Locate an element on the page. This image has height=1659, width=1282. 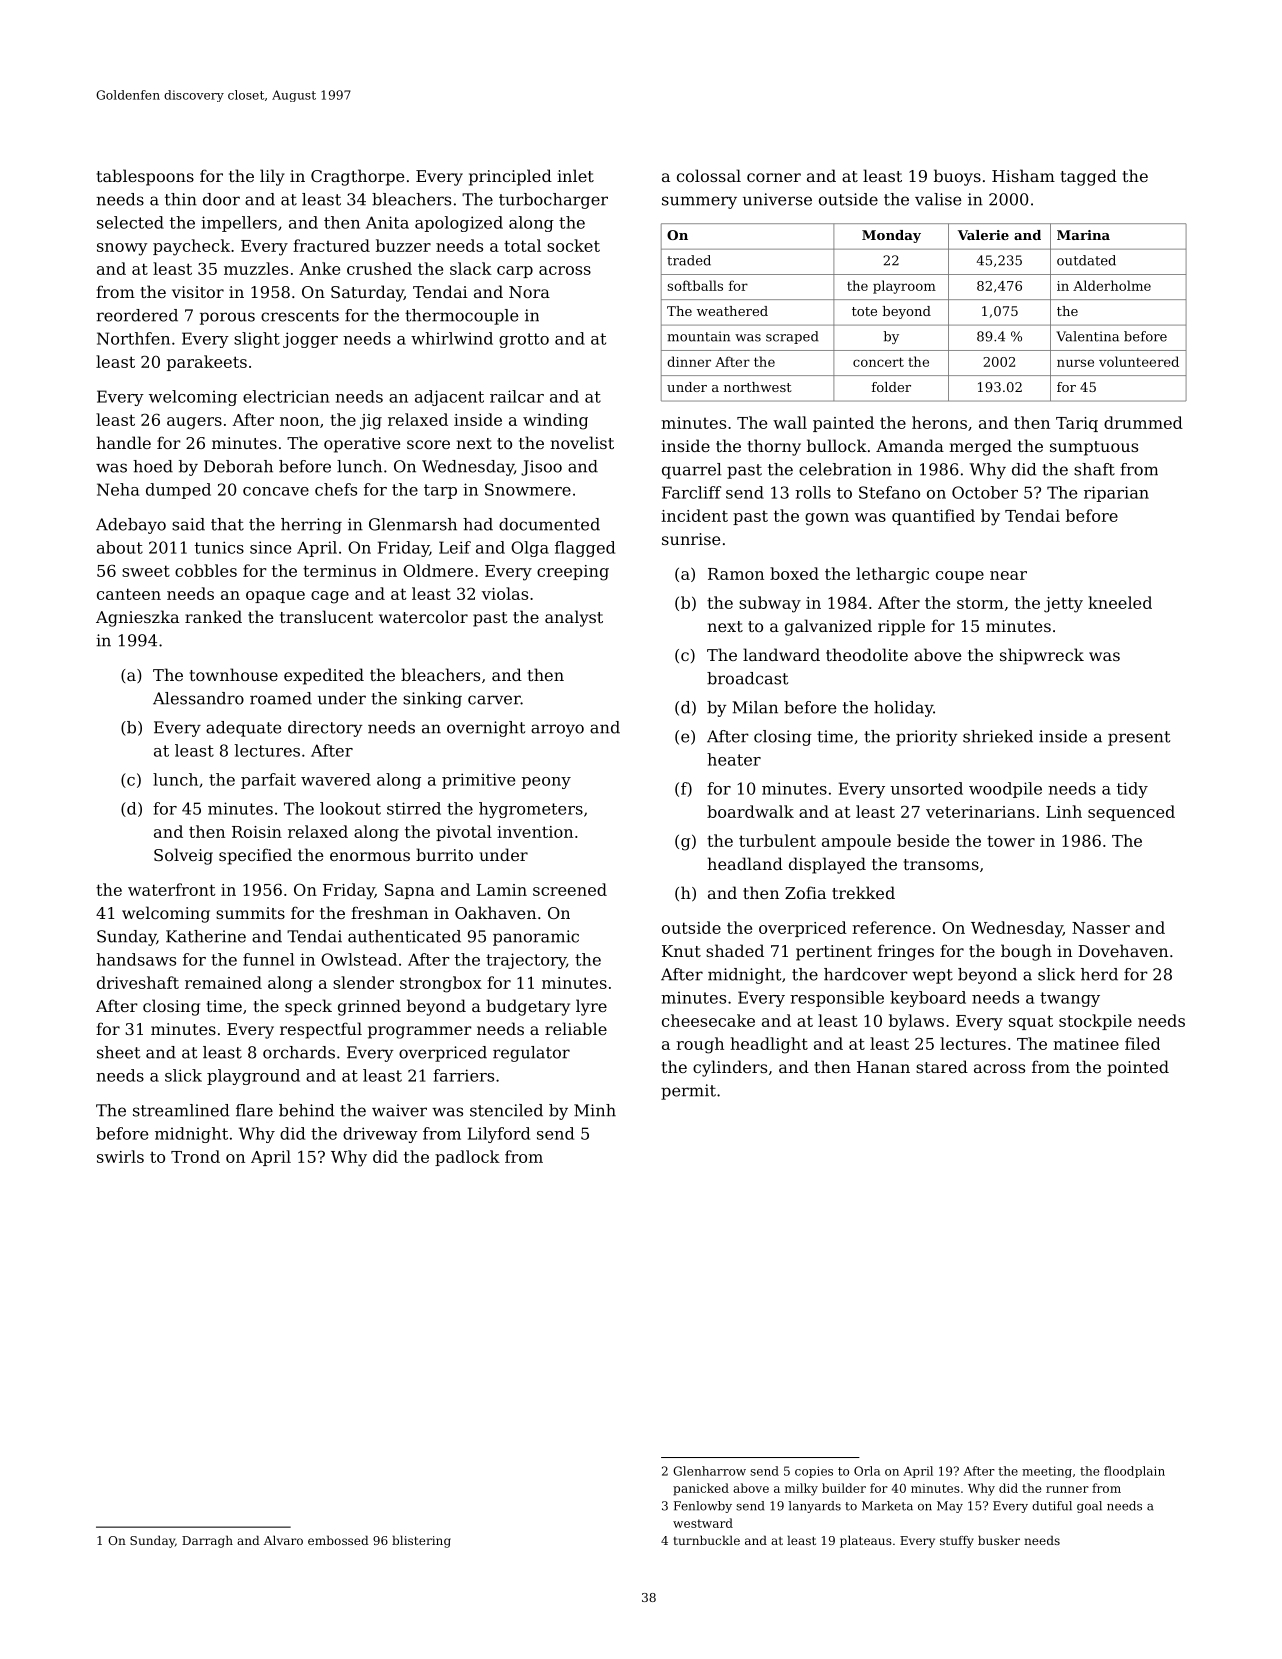
Darragh is located at coordinates (207, 1541).
